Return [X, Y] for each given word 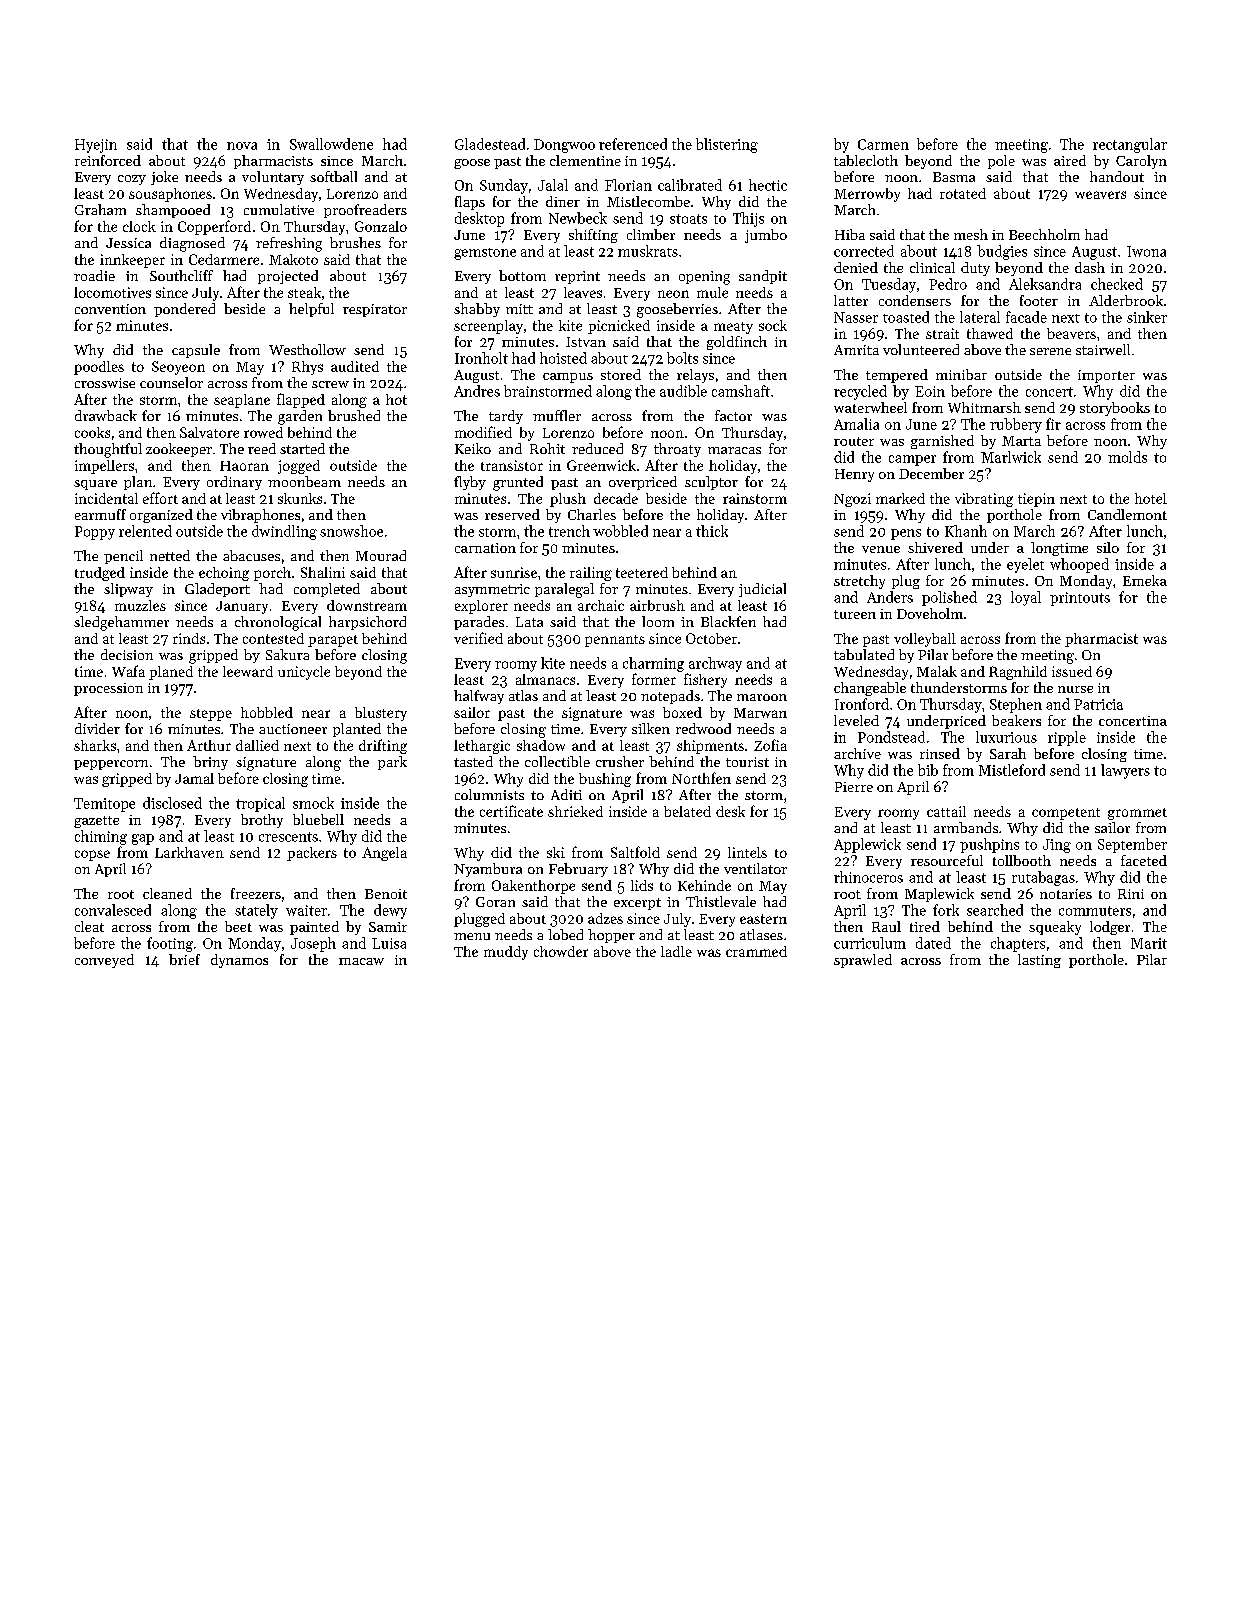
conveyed [104, 961]
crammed [756, 951]
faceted [1144, 860]
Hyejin [96, 146]
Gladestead [490, 144]
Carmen [883, 144]
